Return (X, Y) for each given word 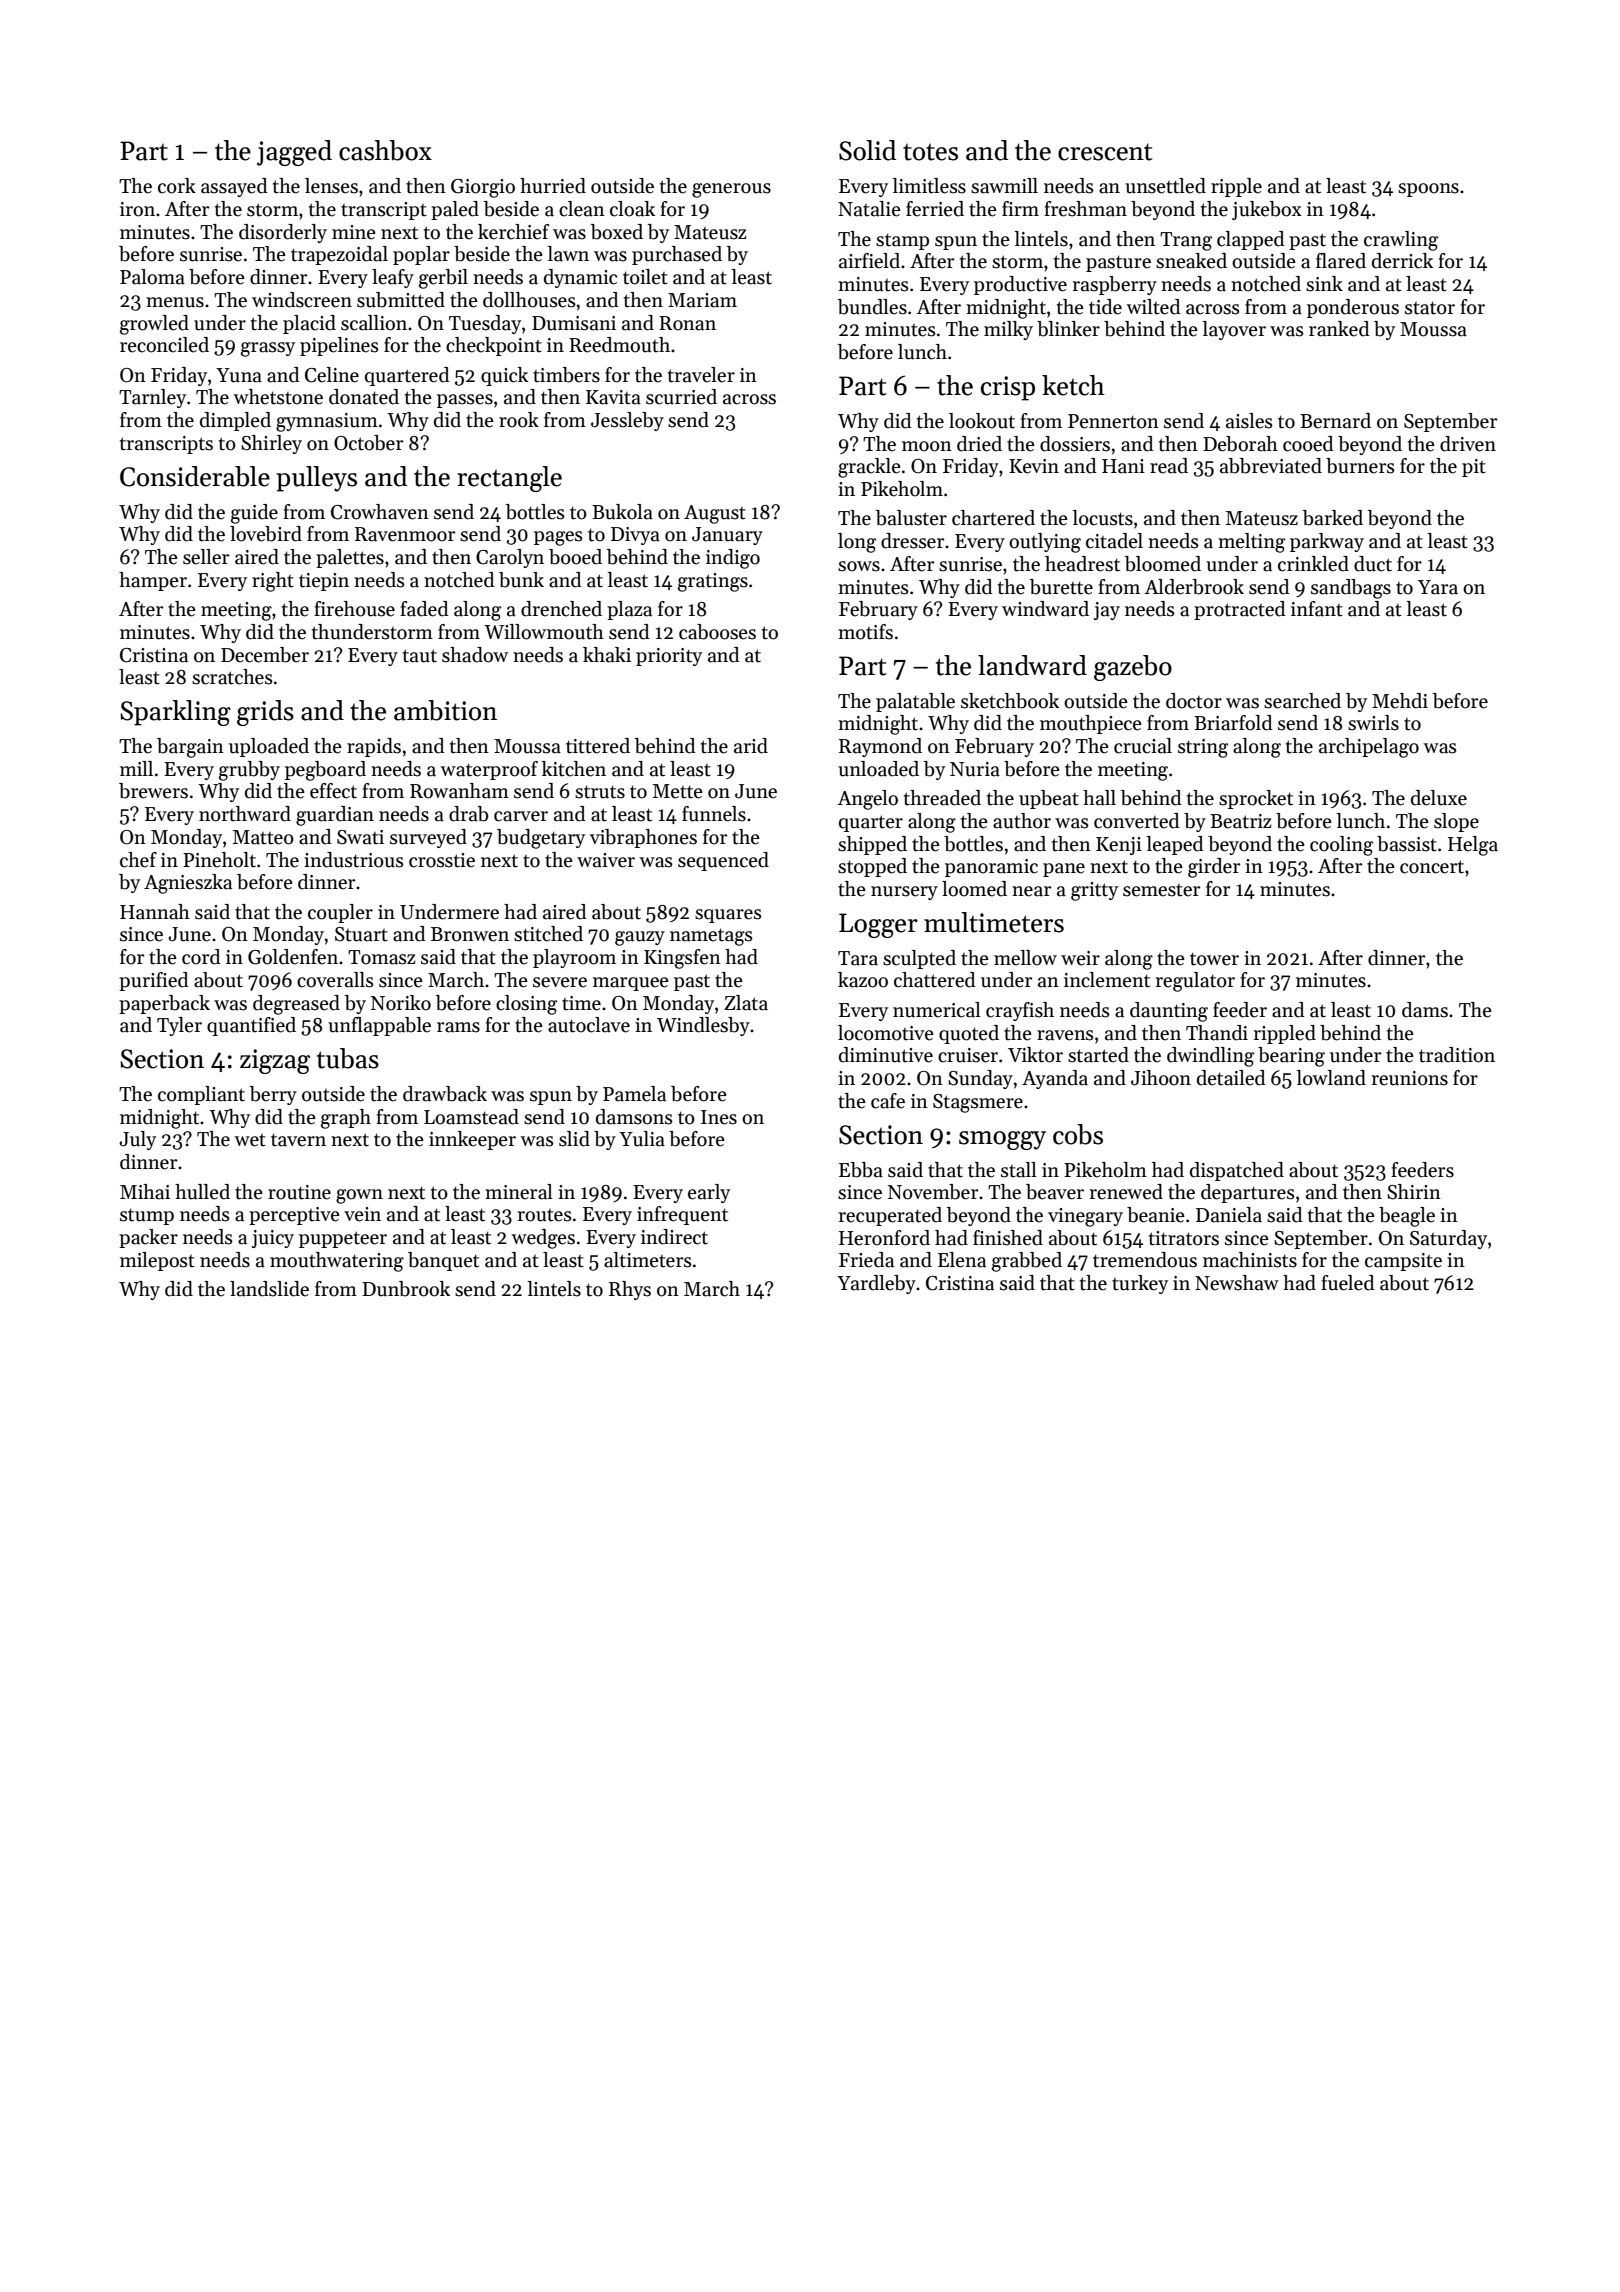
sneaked (1191, 261)
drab (468, 814)
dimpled (235, 421)
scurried (681, 397)
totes (930, 152)
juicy (273, 1239)
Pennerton (1113, 421)
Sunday (980, 1079)
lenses (331, 186)
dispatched (1237, 1171)
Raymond (880, 747)
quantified (251, 1026)
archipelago (1369, 748)
